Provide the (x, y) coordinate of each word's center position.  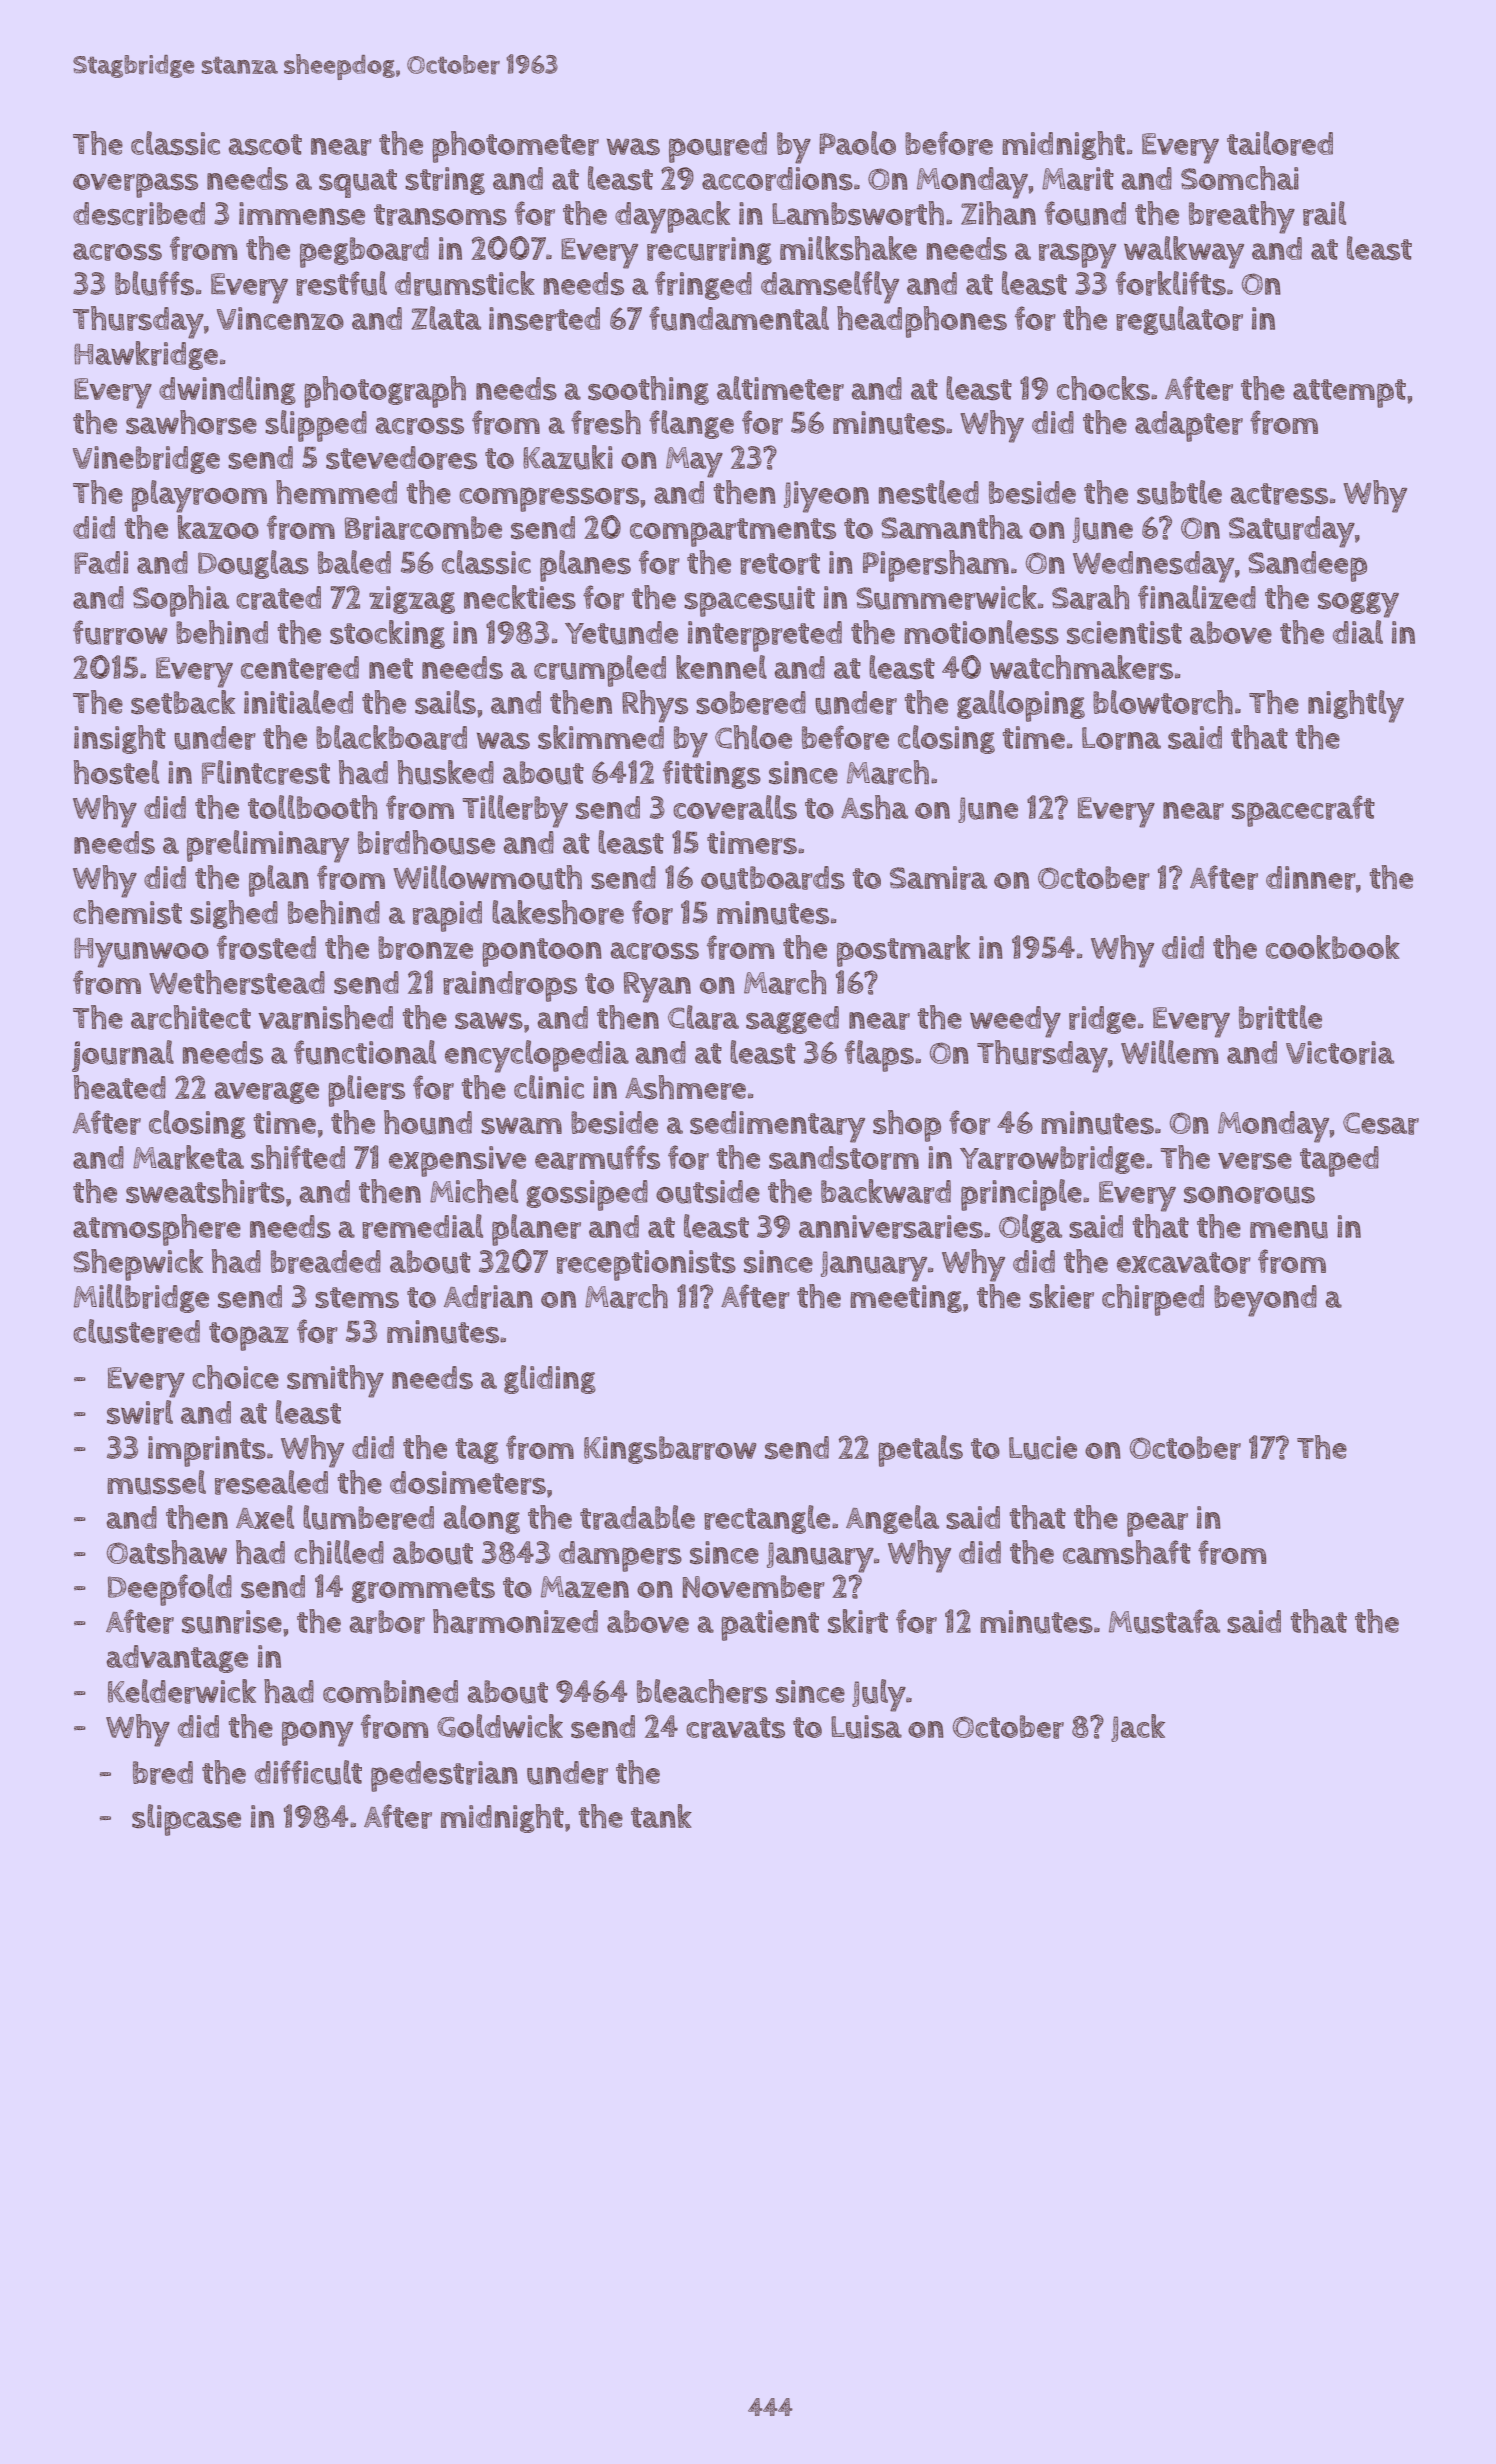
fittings (712, 774)
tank (661, 1816)
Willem (1169, 1052)
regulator (1179, 320)
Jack (1138, 1728)
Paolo (857, 143)
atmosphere (157, 1230)
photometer (515, 147)
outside (708, 1192)
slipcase (186, 1820)
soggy (1358, 605)
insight (120, 739)
